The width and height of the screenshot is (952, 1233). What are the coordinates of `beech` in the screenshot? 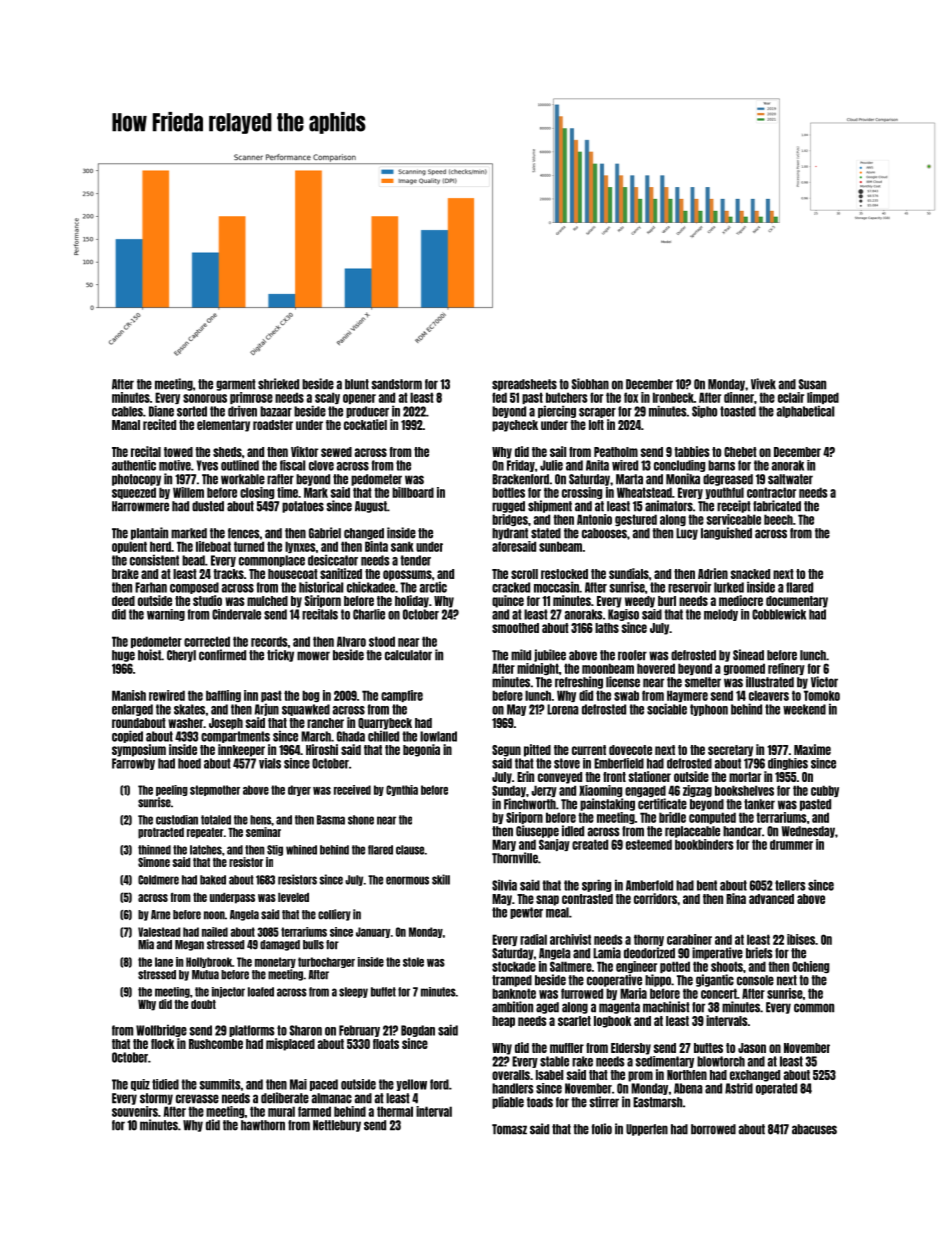 It's located at (778, 519).
